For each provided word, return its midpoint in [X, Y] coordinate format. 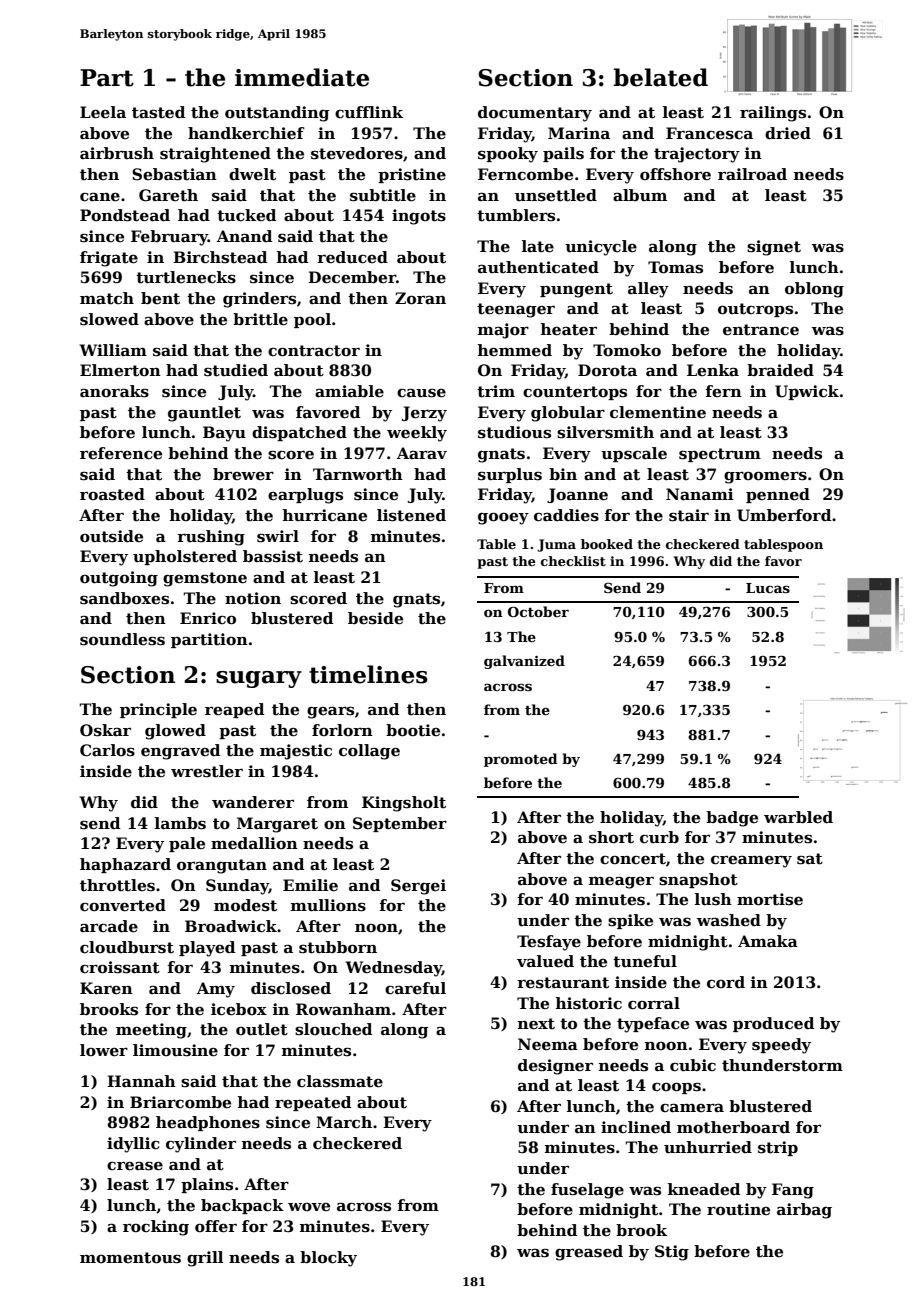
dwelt [252, 174]
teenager [516, 310]
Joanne [577, 495]
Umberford [784, 515]
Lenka [713, 370]
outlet [262, 1029]
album [640, 195]
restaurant [563, 983]
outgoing [119, 579]
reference [121, 453]
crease [135, 1166]
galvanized [524, 662]
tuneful [645, 961]
